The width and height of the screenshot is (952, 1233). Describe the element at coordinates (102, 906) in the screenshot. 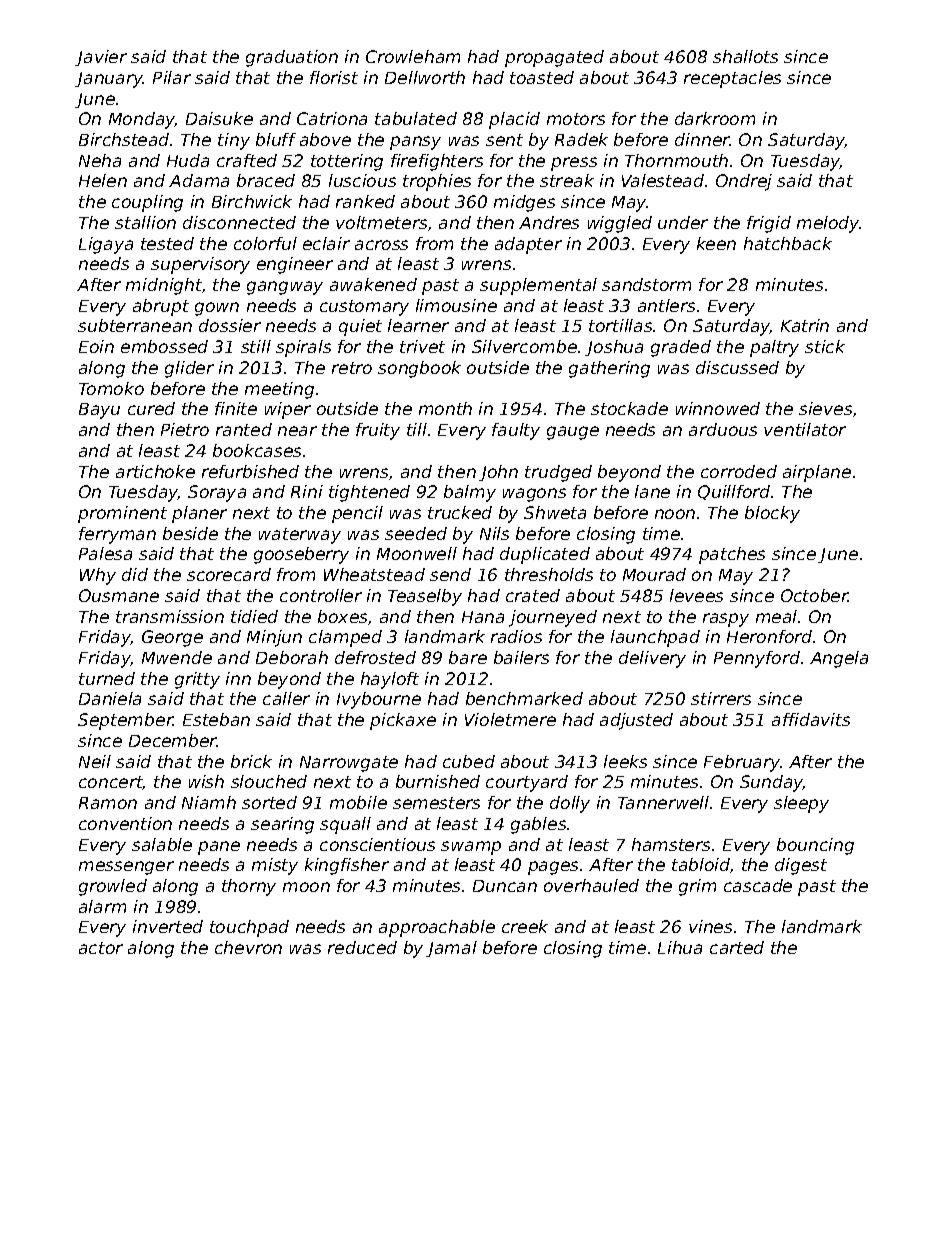

I see `alarm` at that location.
